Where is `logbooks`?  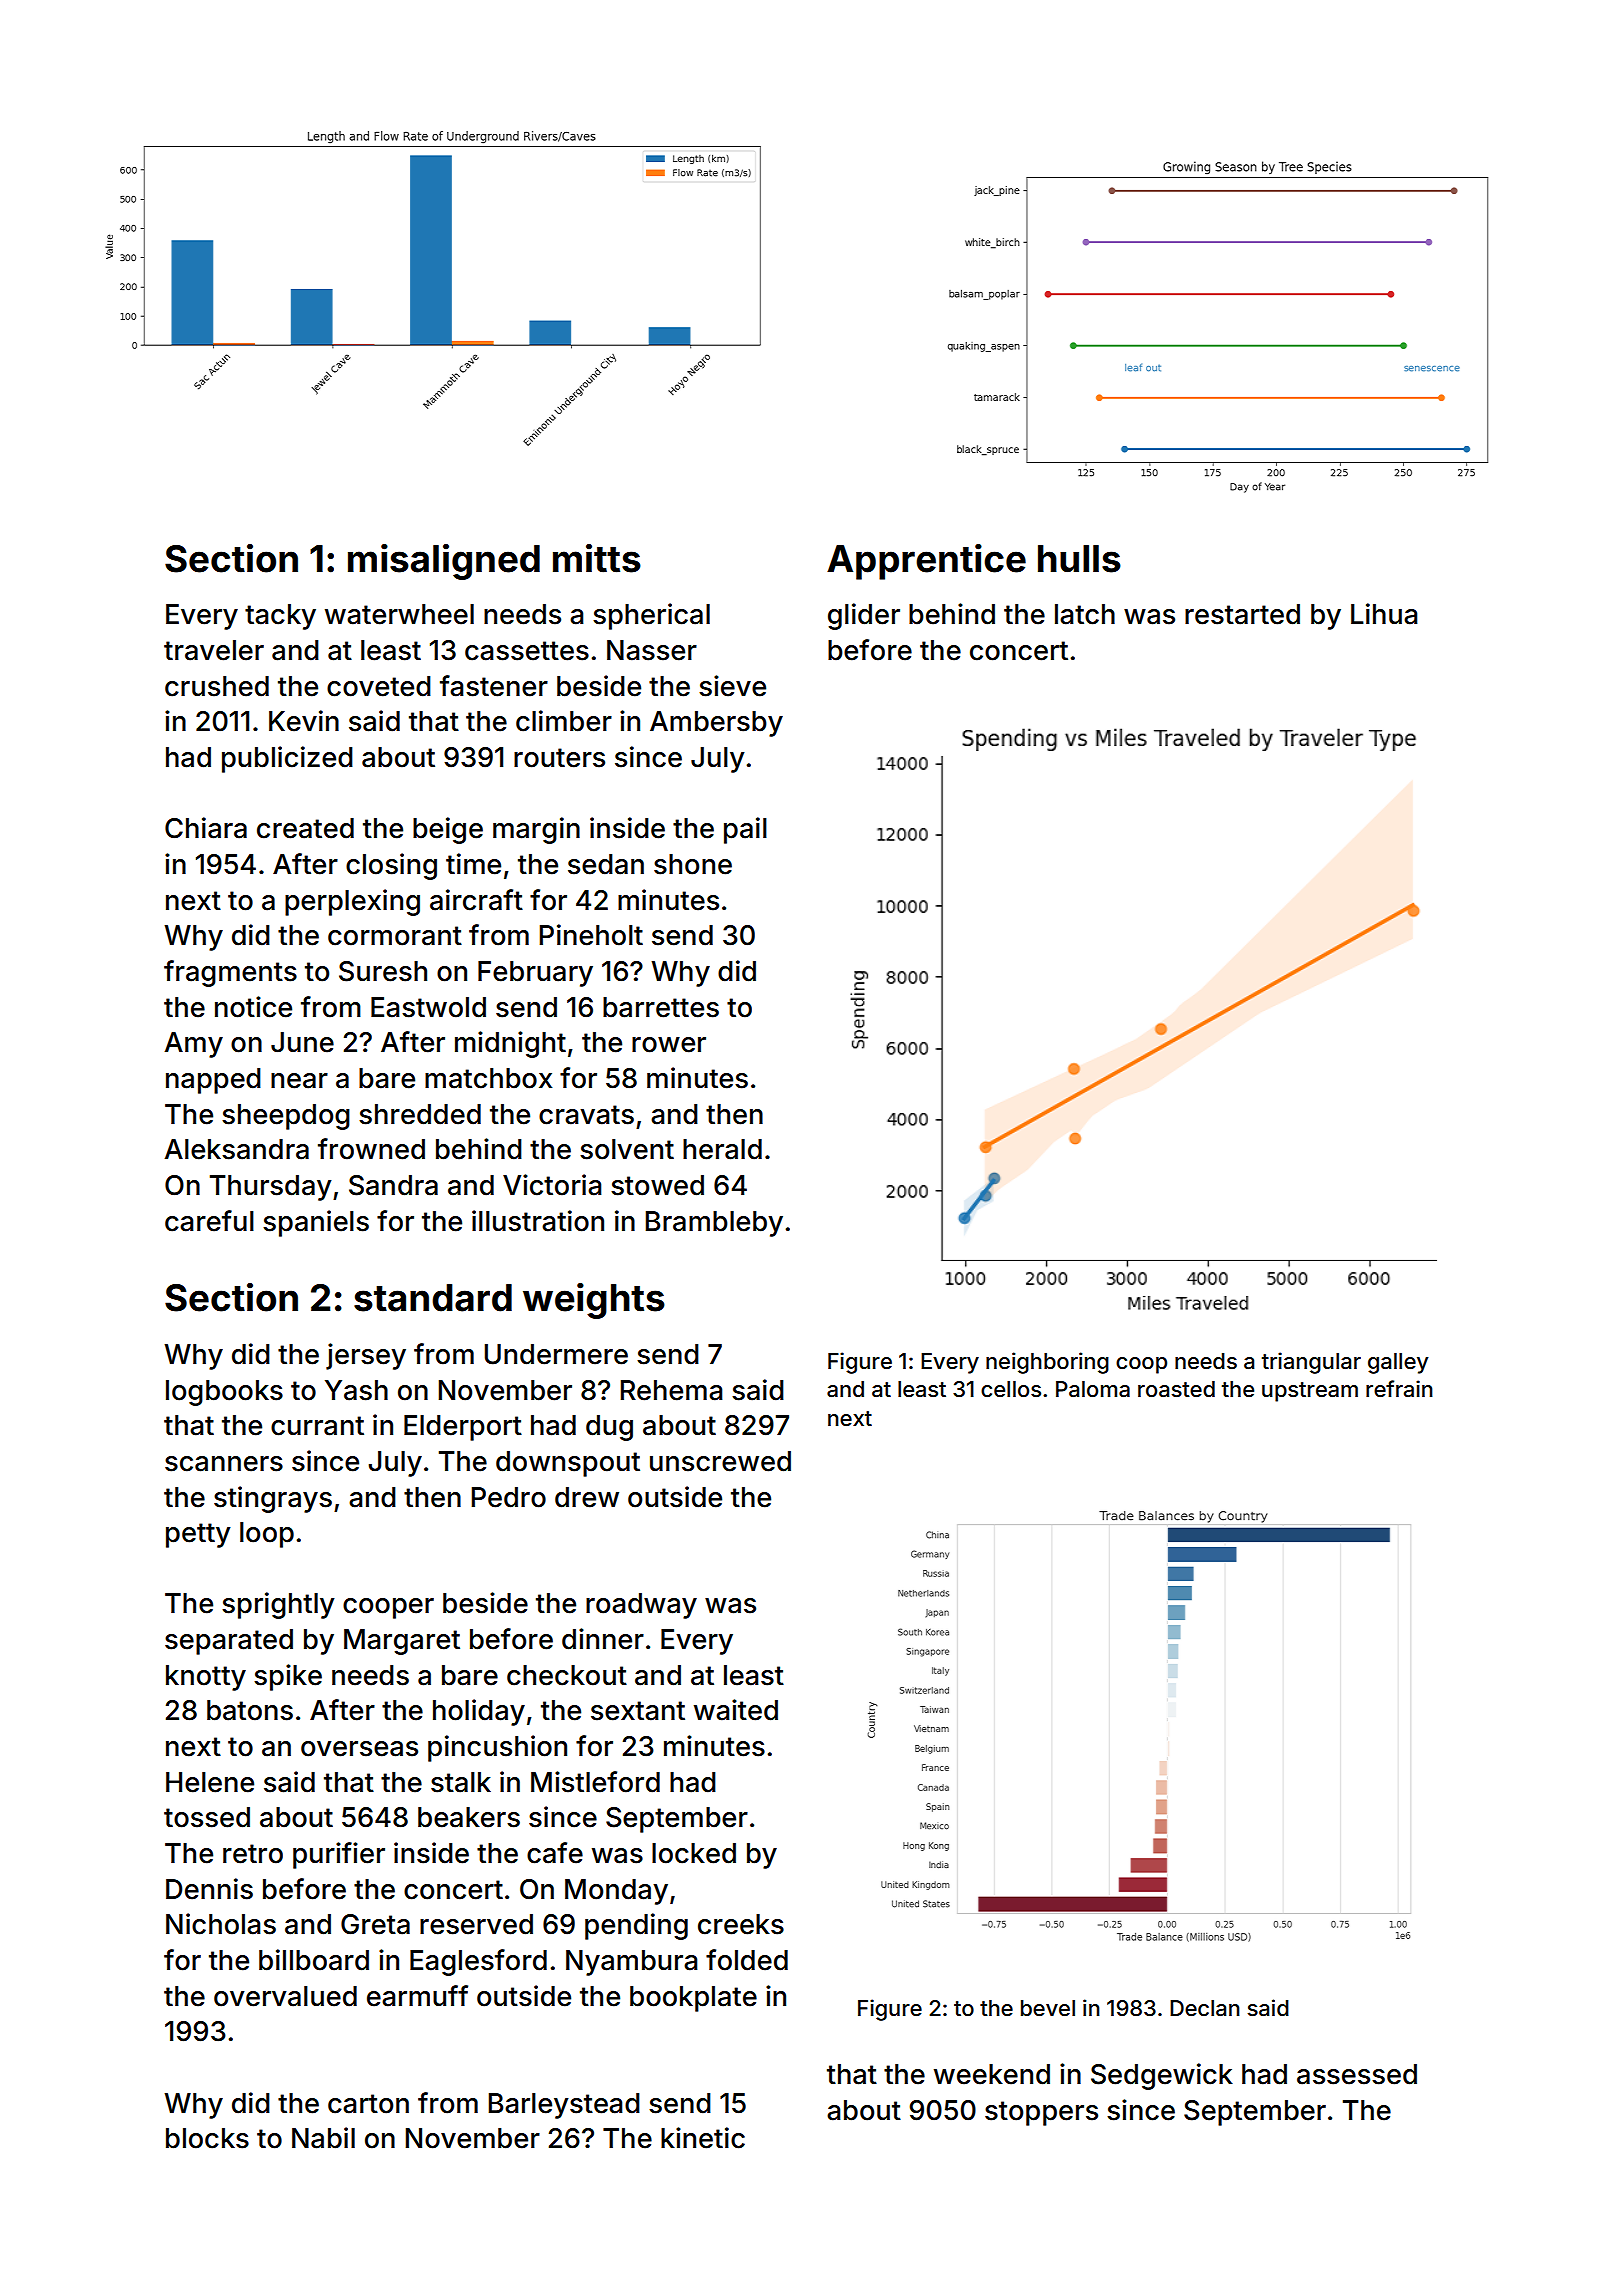 logbooks is located at coordinates (224, 1393).
